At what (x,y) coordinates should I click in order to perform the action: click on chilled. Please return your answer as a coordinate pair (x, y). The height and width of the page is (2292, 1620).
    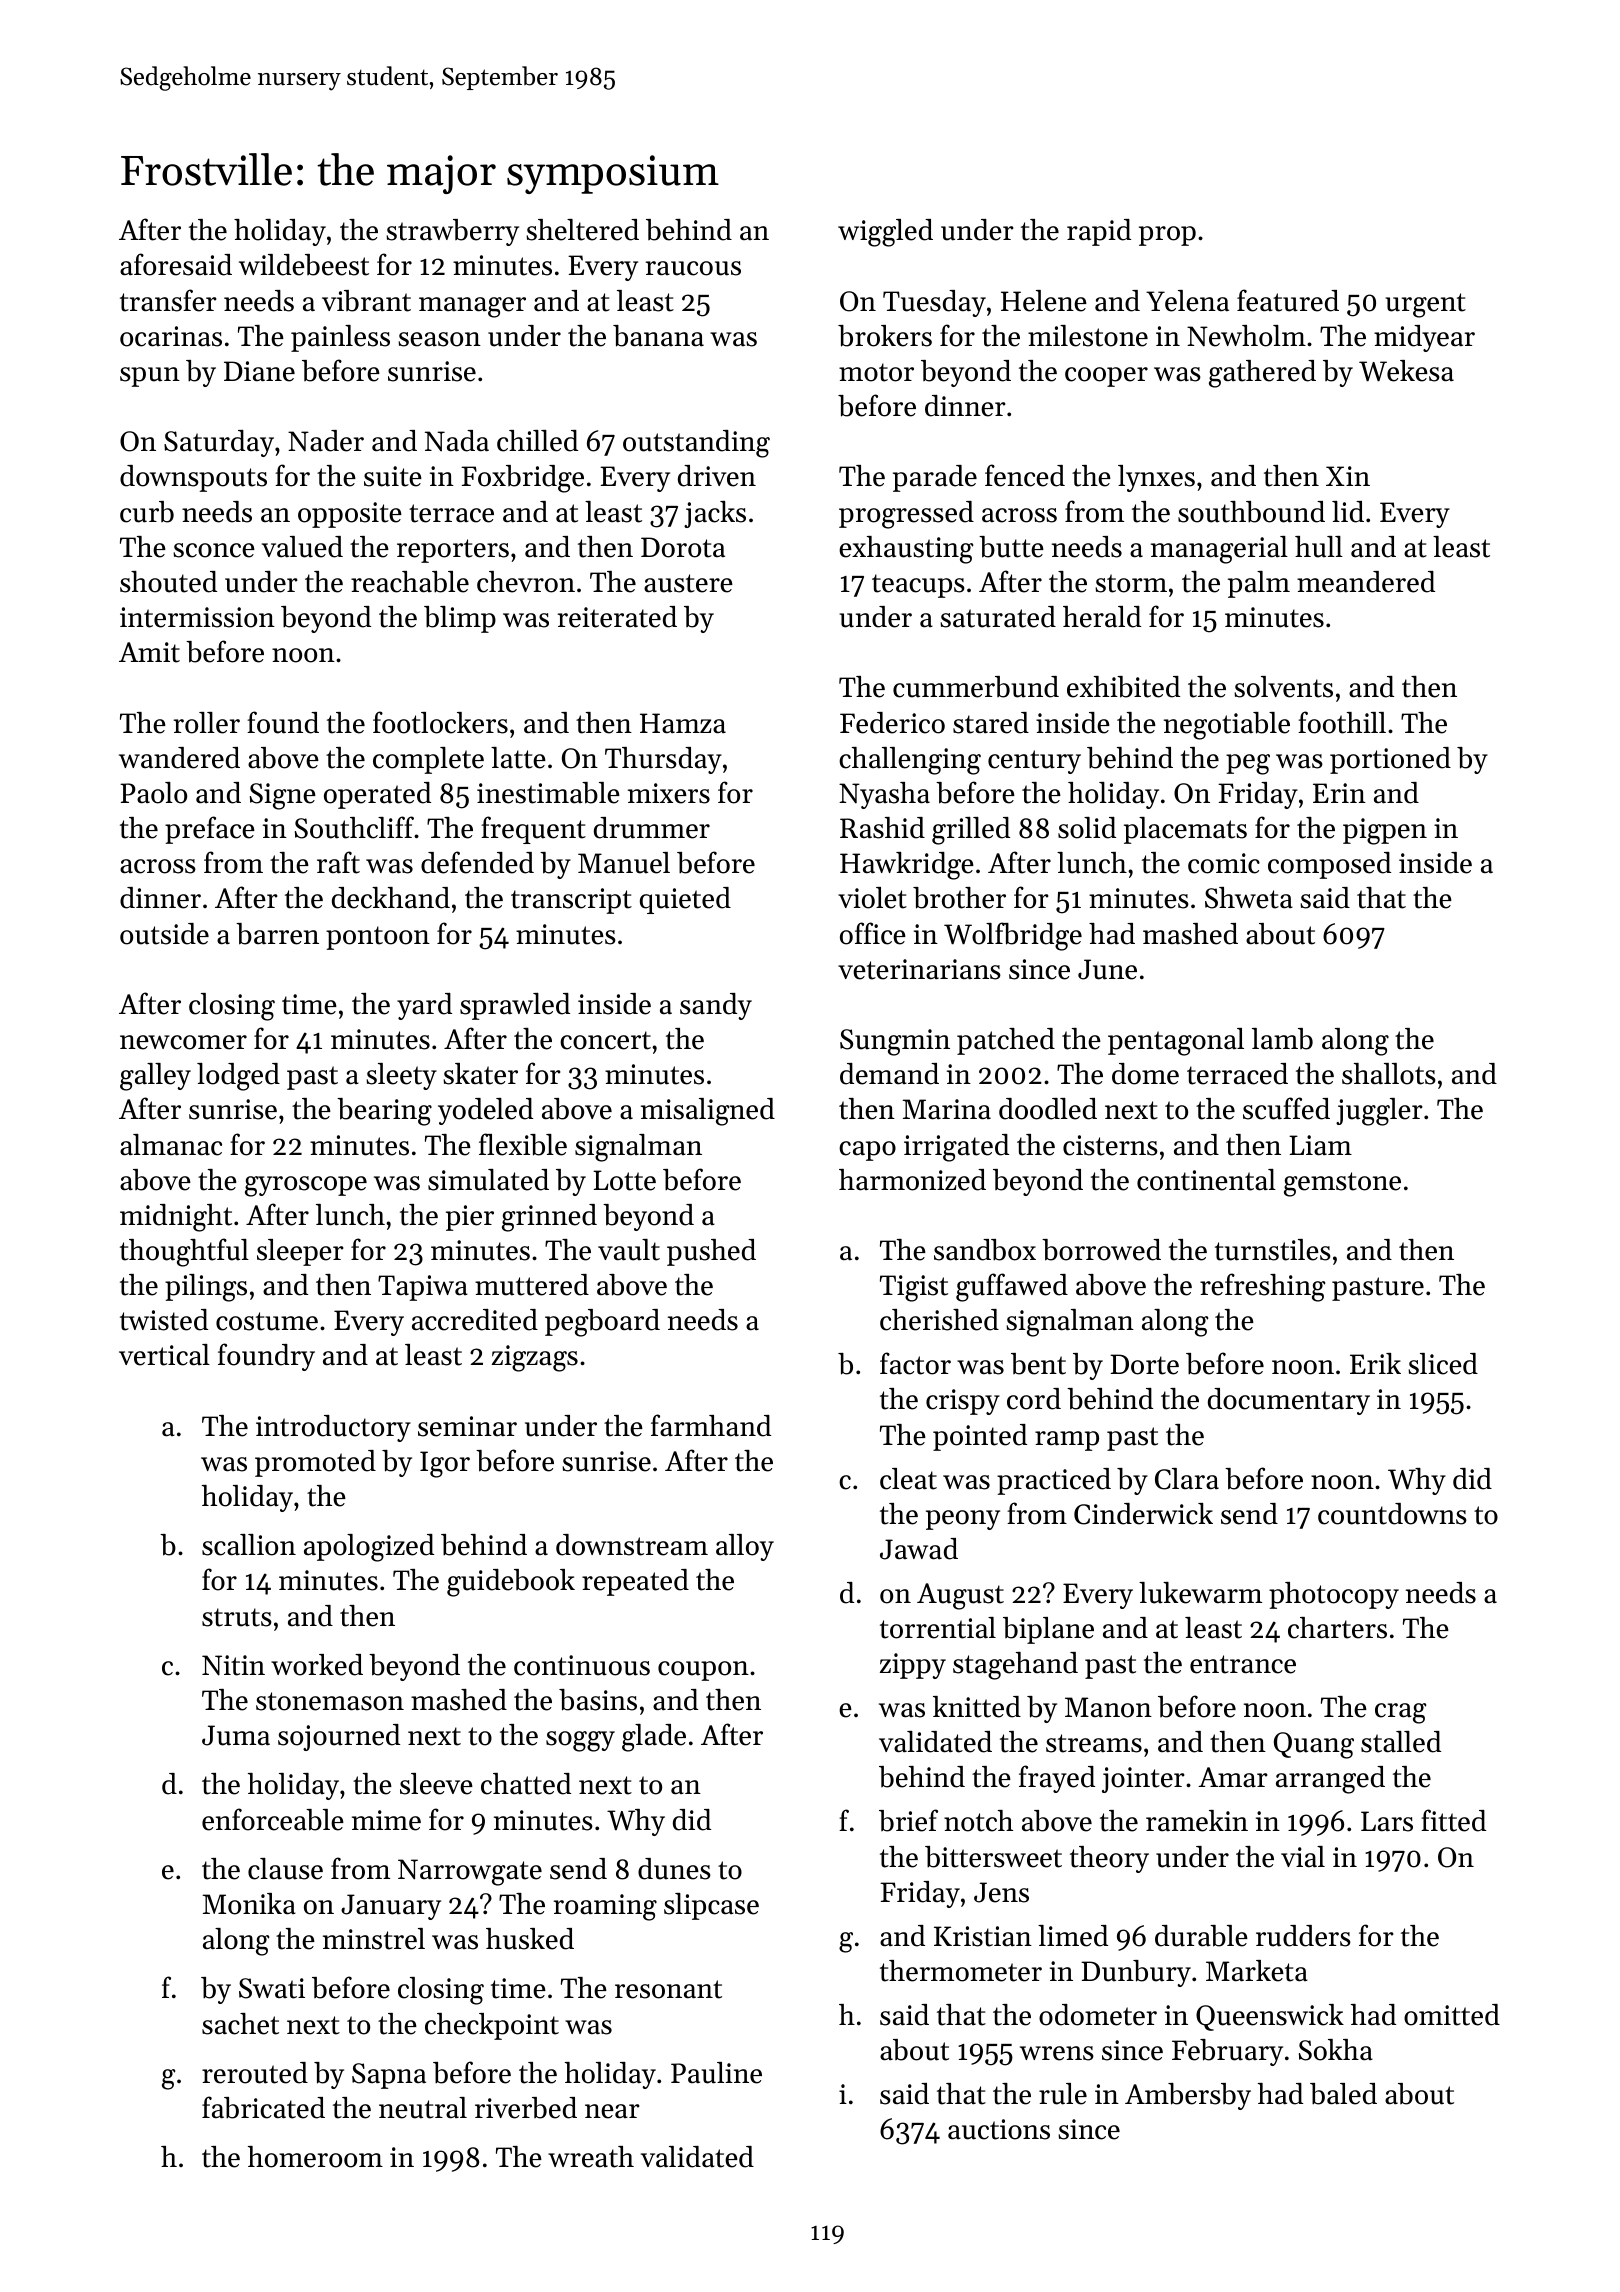
    Looking at the image, I should click on (537, 441).
